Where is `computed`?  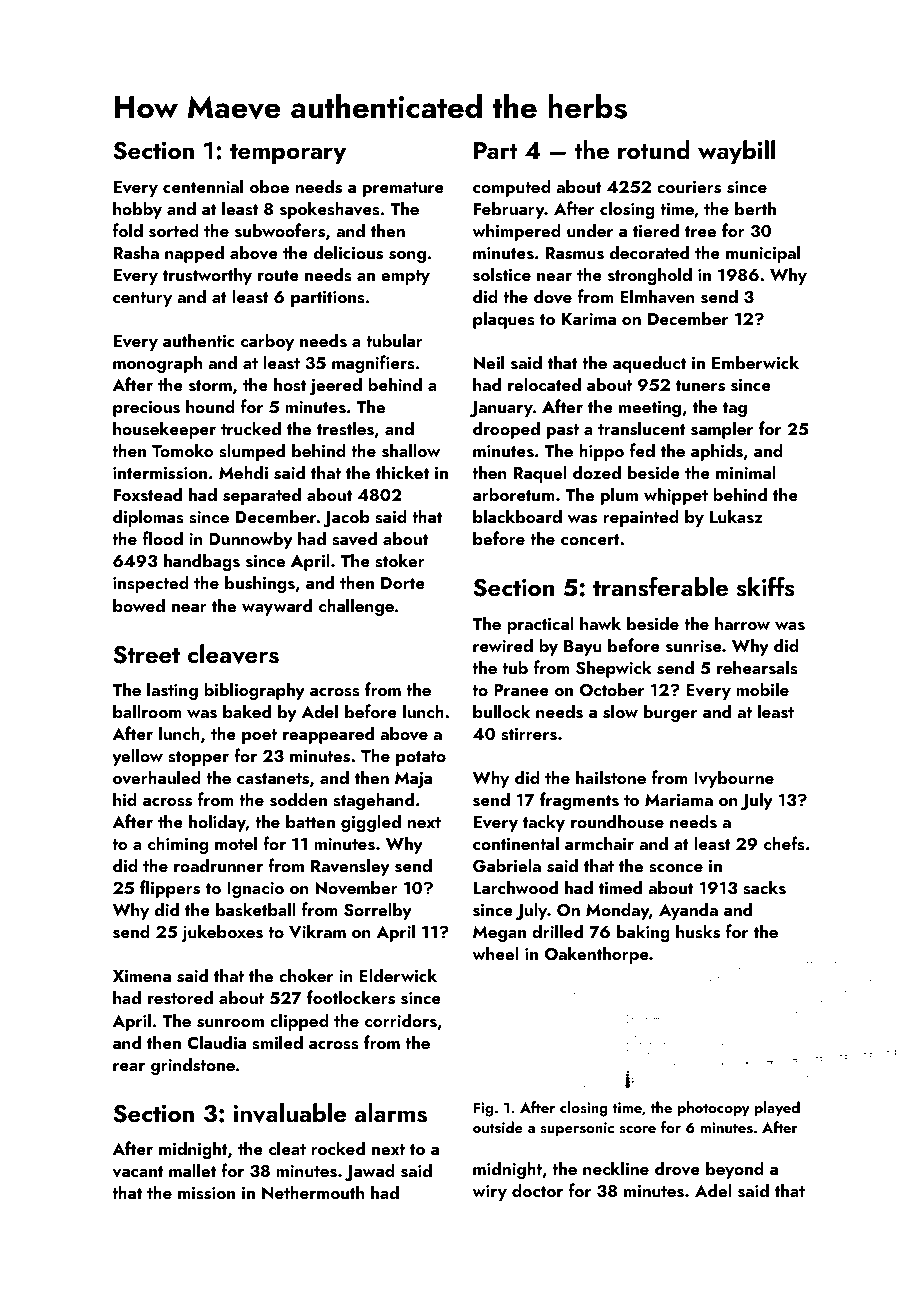
computed is located at coordinates (512, 188).
